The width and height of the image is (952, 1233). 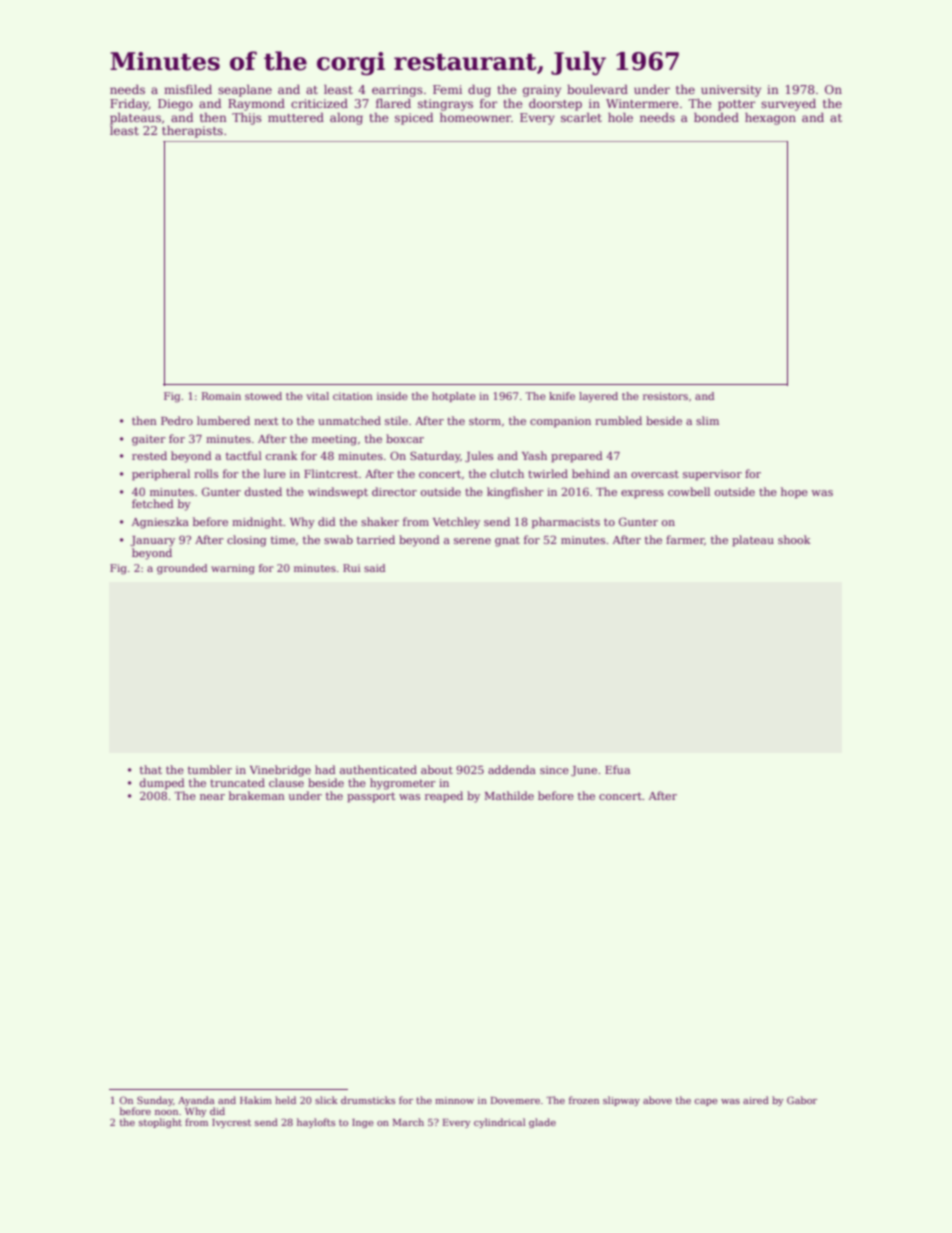 I want to click on university, so click(x=731, y=91).
